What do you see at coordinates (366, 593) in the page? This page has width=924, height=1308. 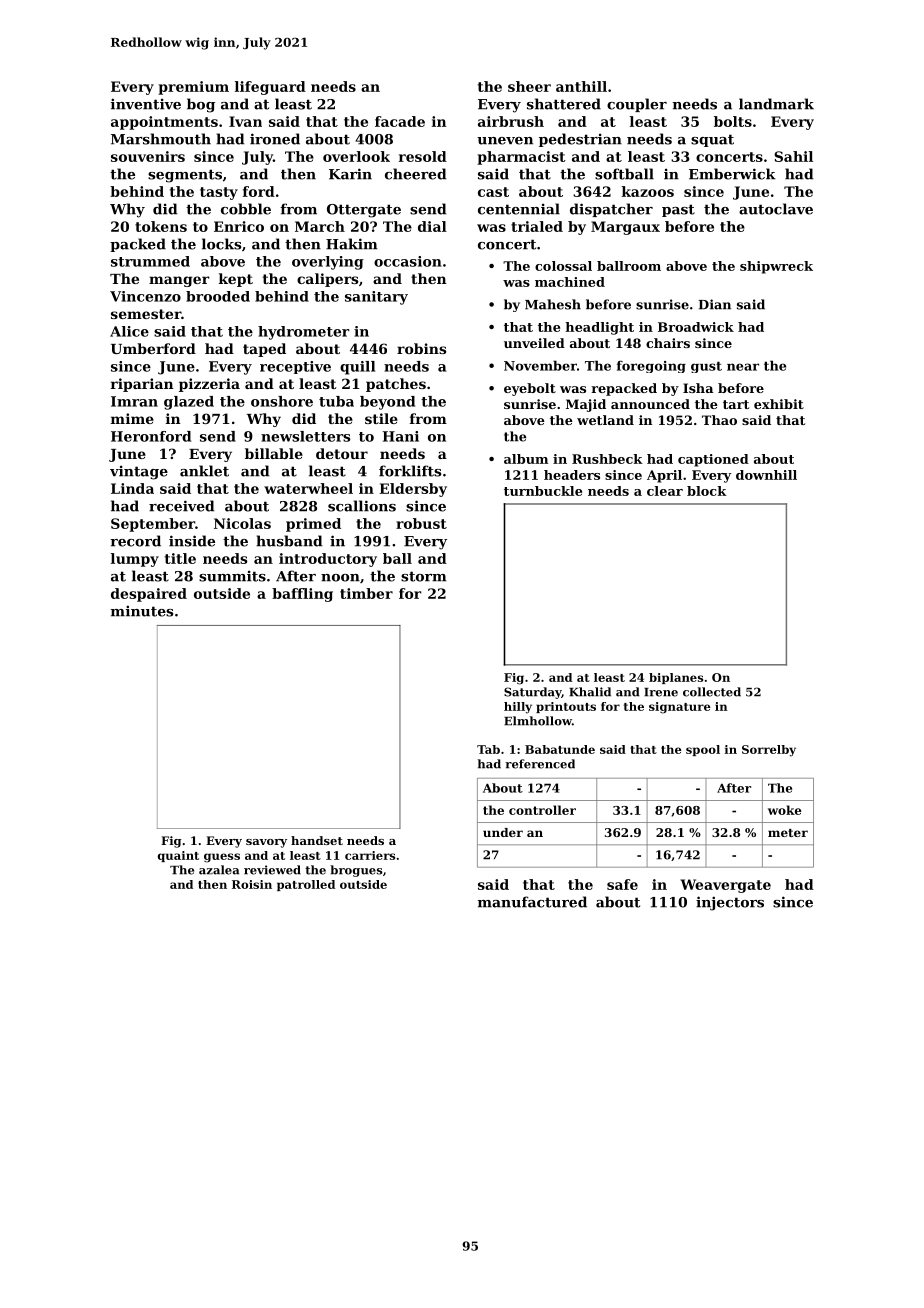 I see `timber` at bounding box center [366, 593].
